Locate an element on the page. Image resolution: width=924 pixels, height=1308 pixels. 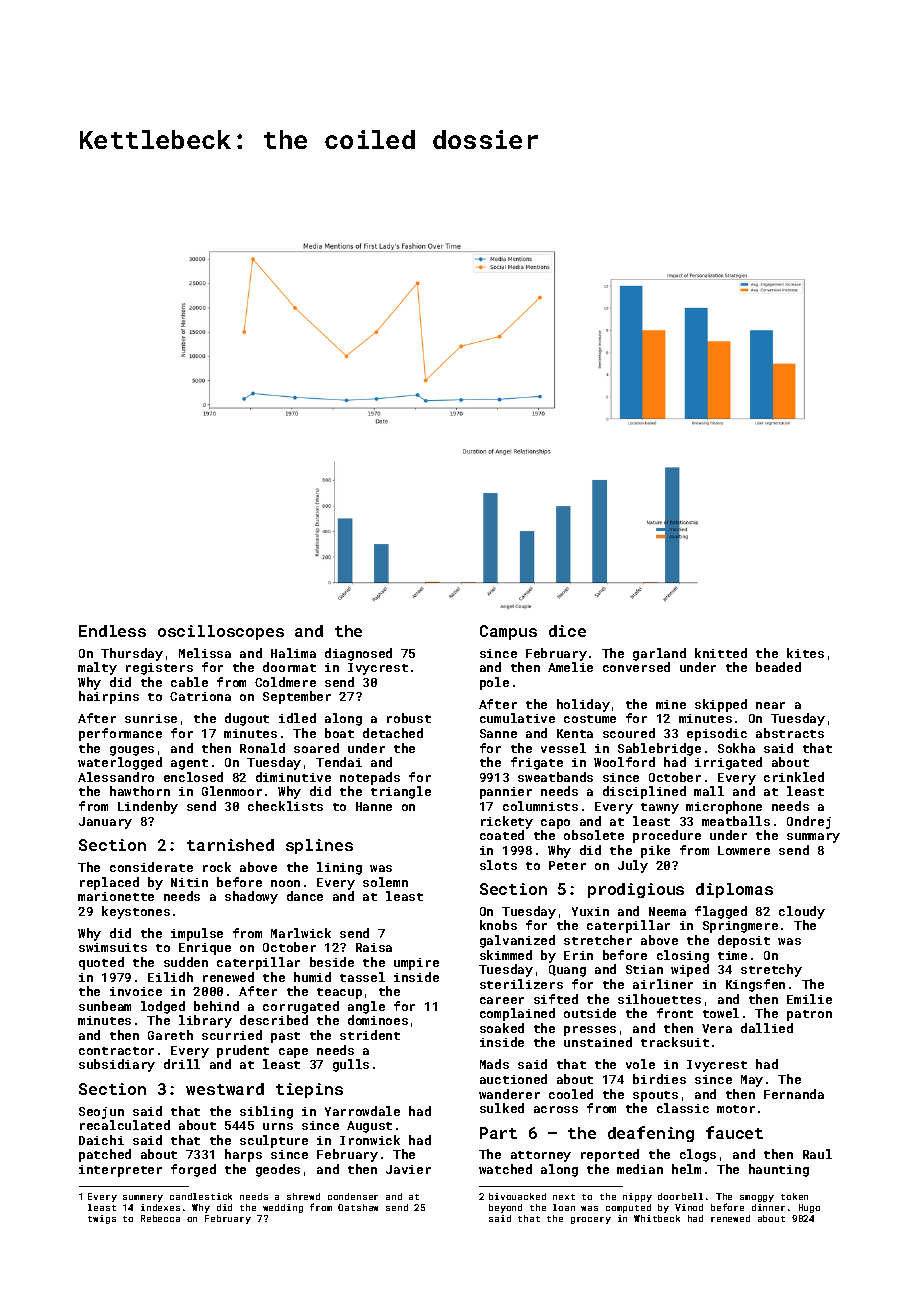
behind is located at coordinates (216, 1006).
